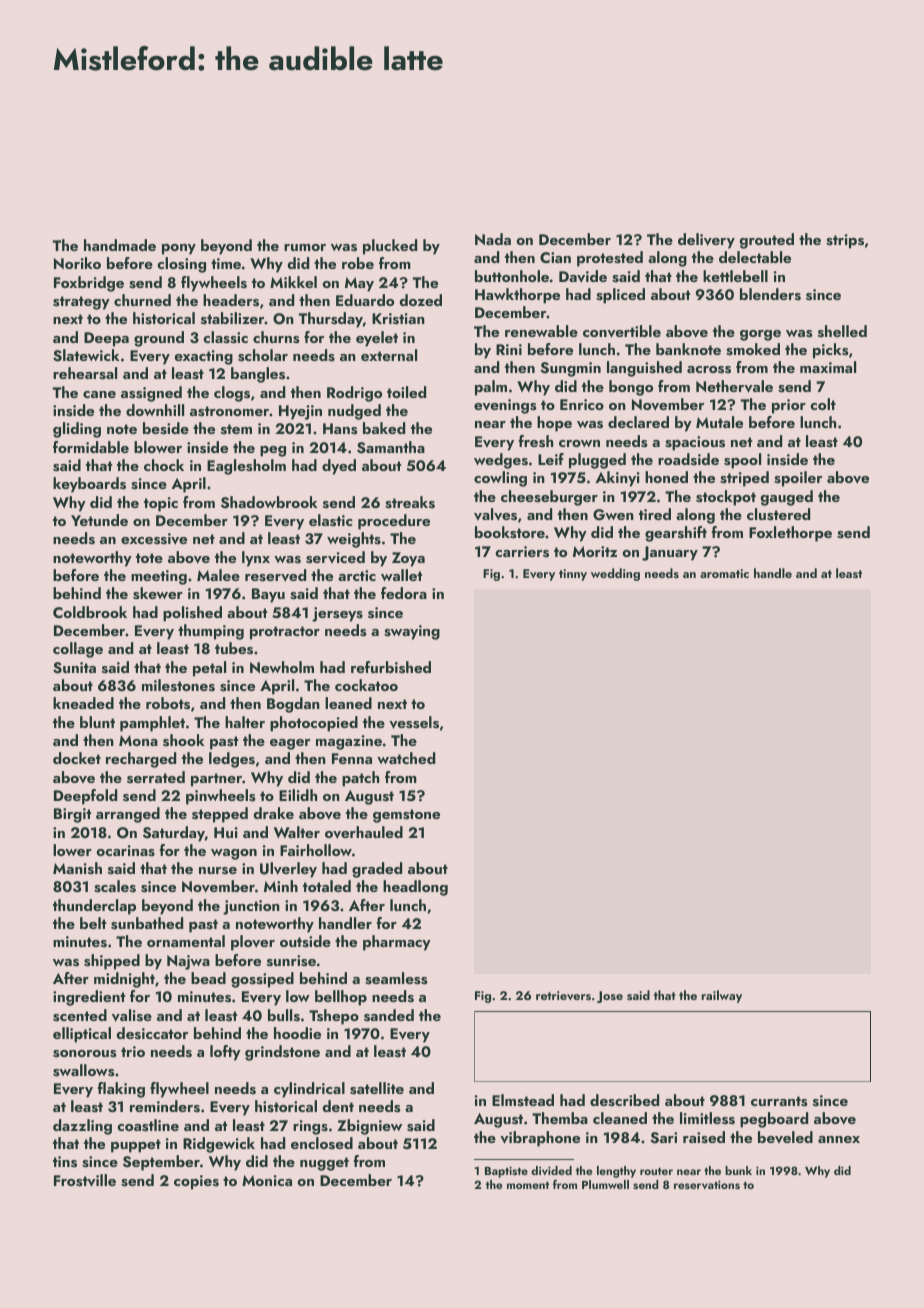 The width and height of the image is (924, 1308). What do you see at coordinates (396, 978) in the image?
I see `seamless` at bounding box center [396, 978].
